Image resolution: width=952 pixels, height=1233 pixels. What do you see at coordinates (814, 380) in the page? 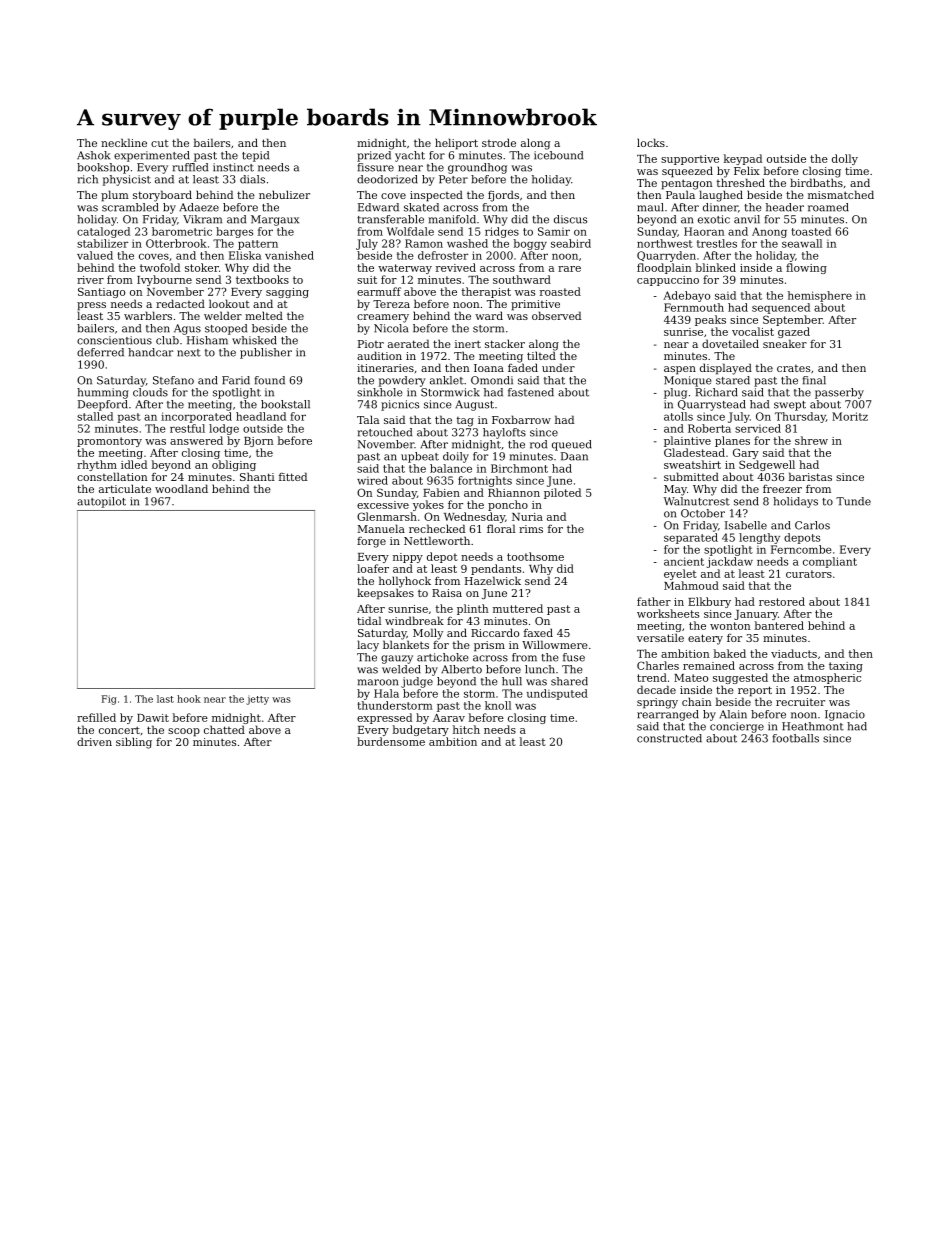
I see `final` at bounding box center [814, 380].
